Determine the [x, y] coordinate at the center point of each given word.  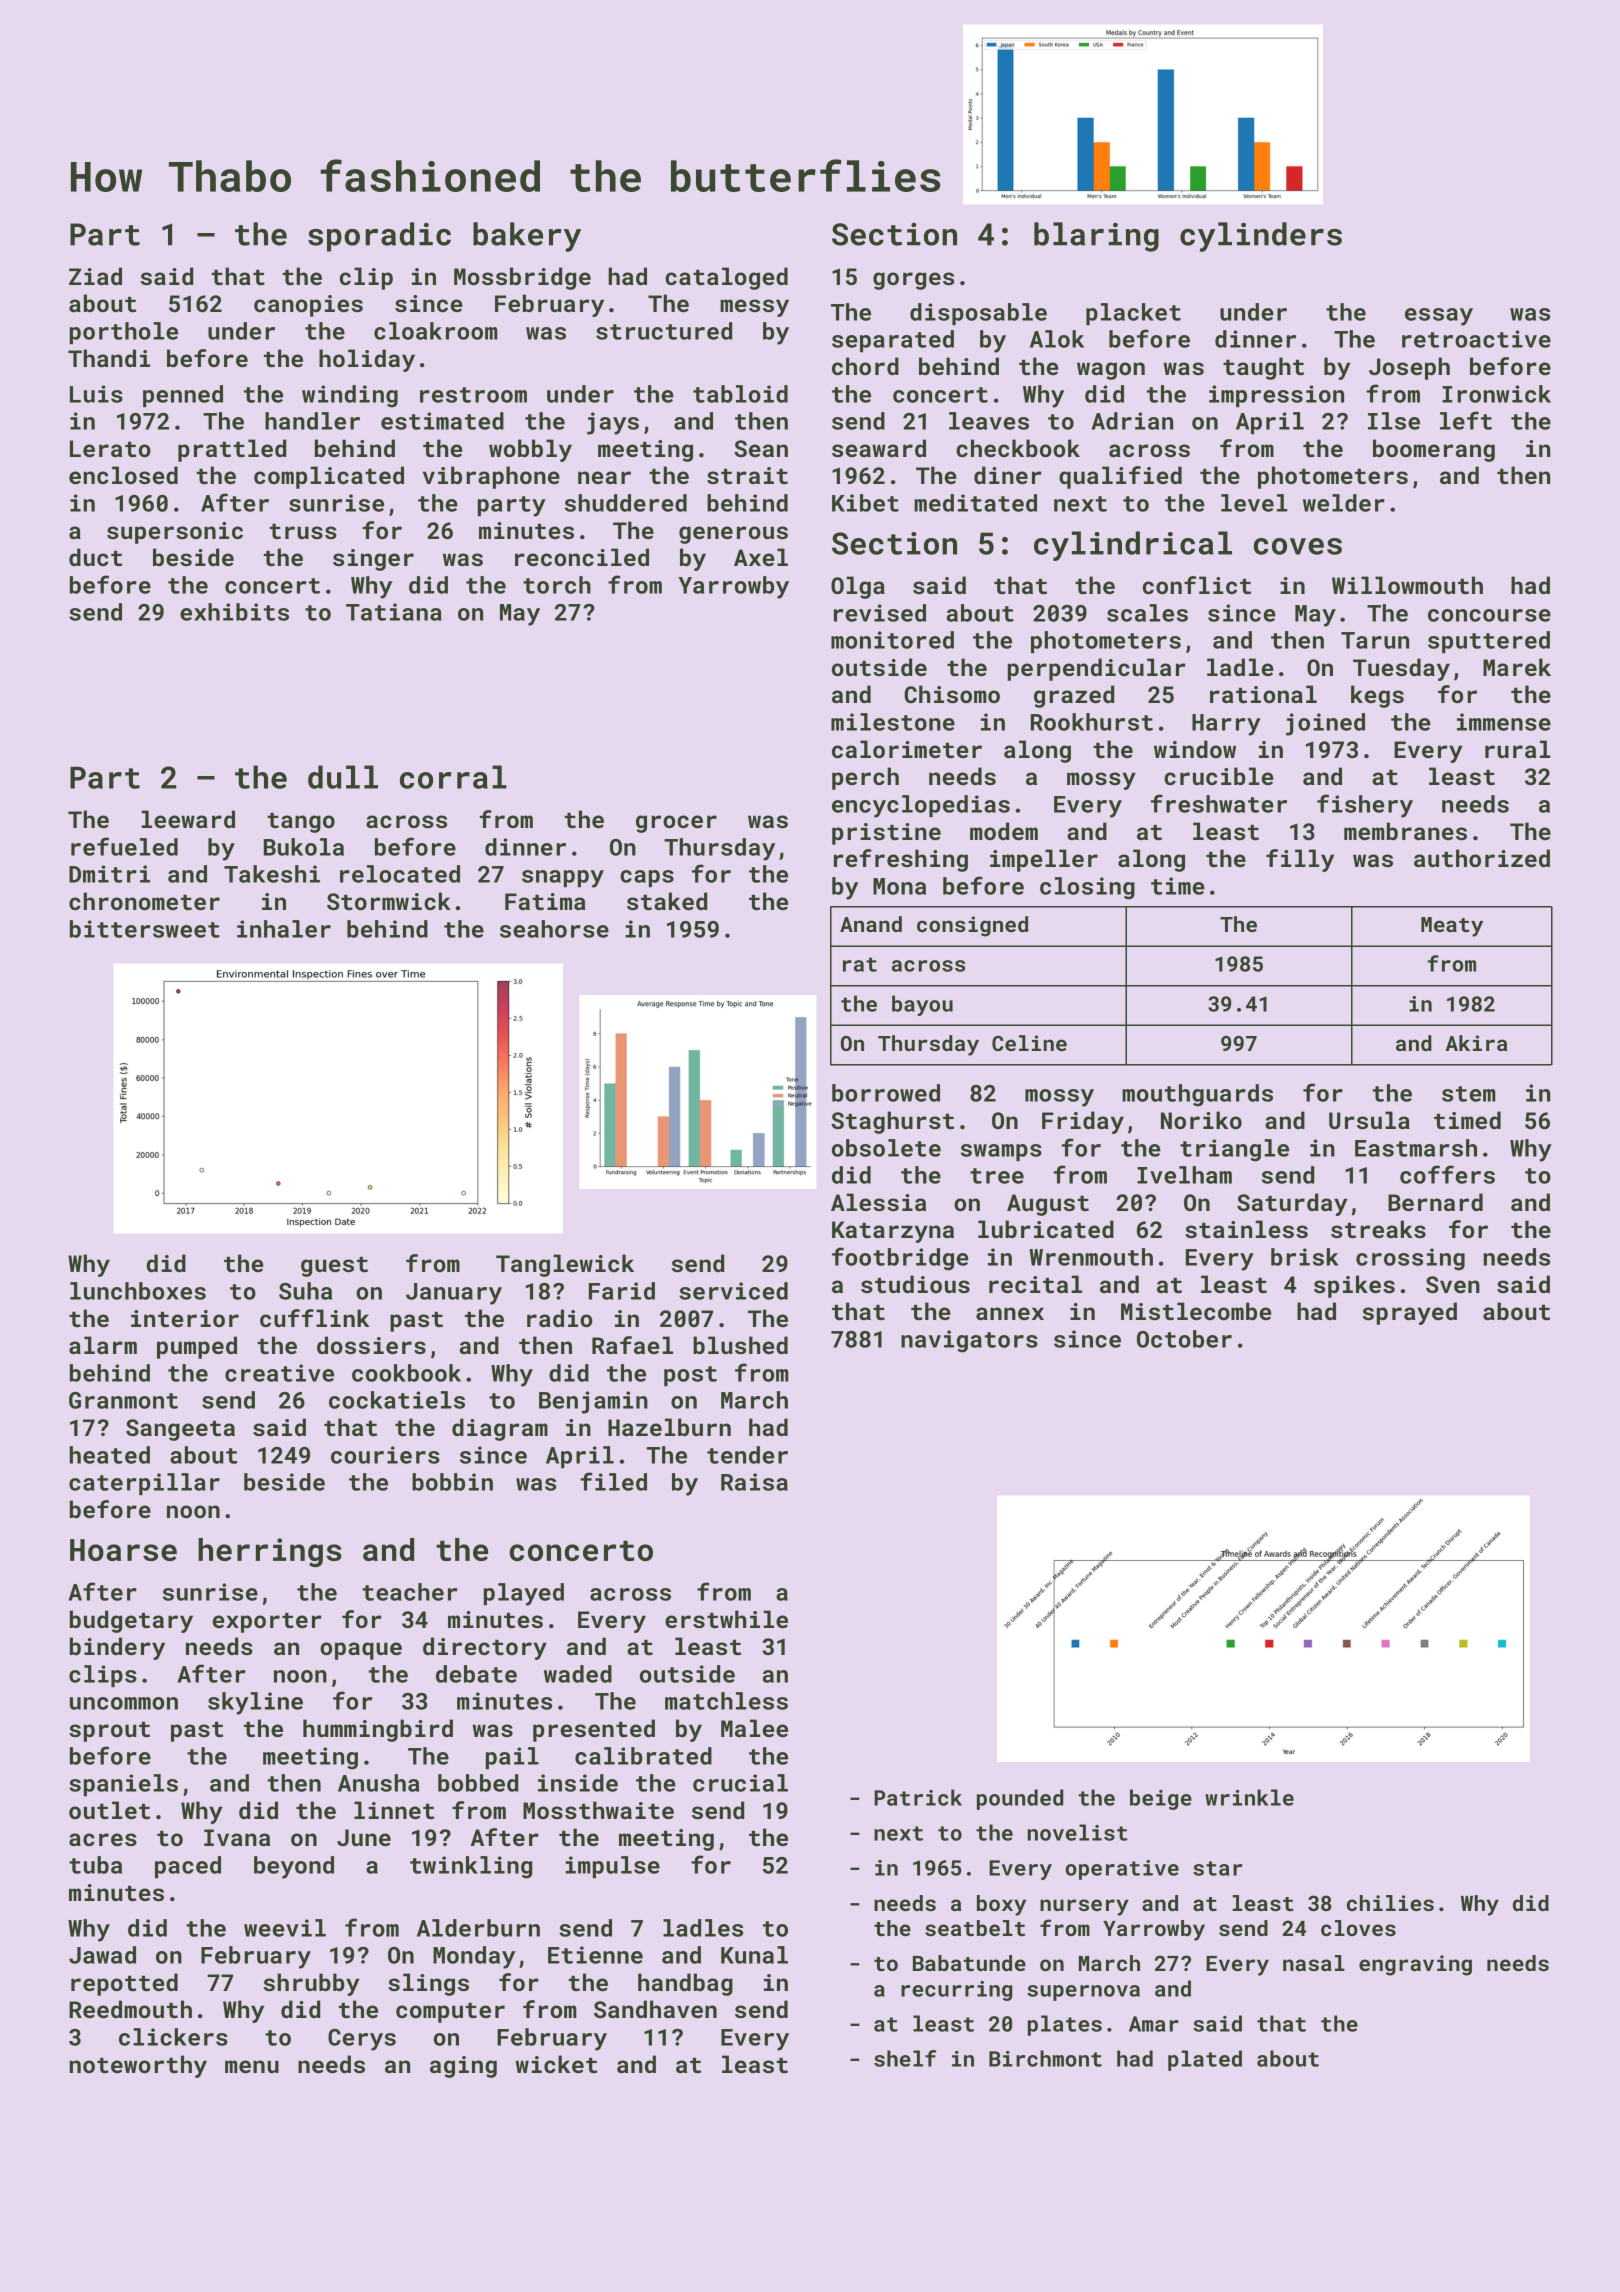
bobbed [478, 1783]
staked [667, 901]
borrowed [886, 1093]
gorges [913, 281]
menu [252, 2066]
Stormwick [389, 901]
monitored [892, 640]
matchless [726, 1701]
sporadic [379, 237]
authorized [1482, 858]
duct [95, 557]
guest [334, 1267]
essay [1439, 317]
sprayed [1410, 1313]
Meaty [1452, 927]
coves [1298, 546]
